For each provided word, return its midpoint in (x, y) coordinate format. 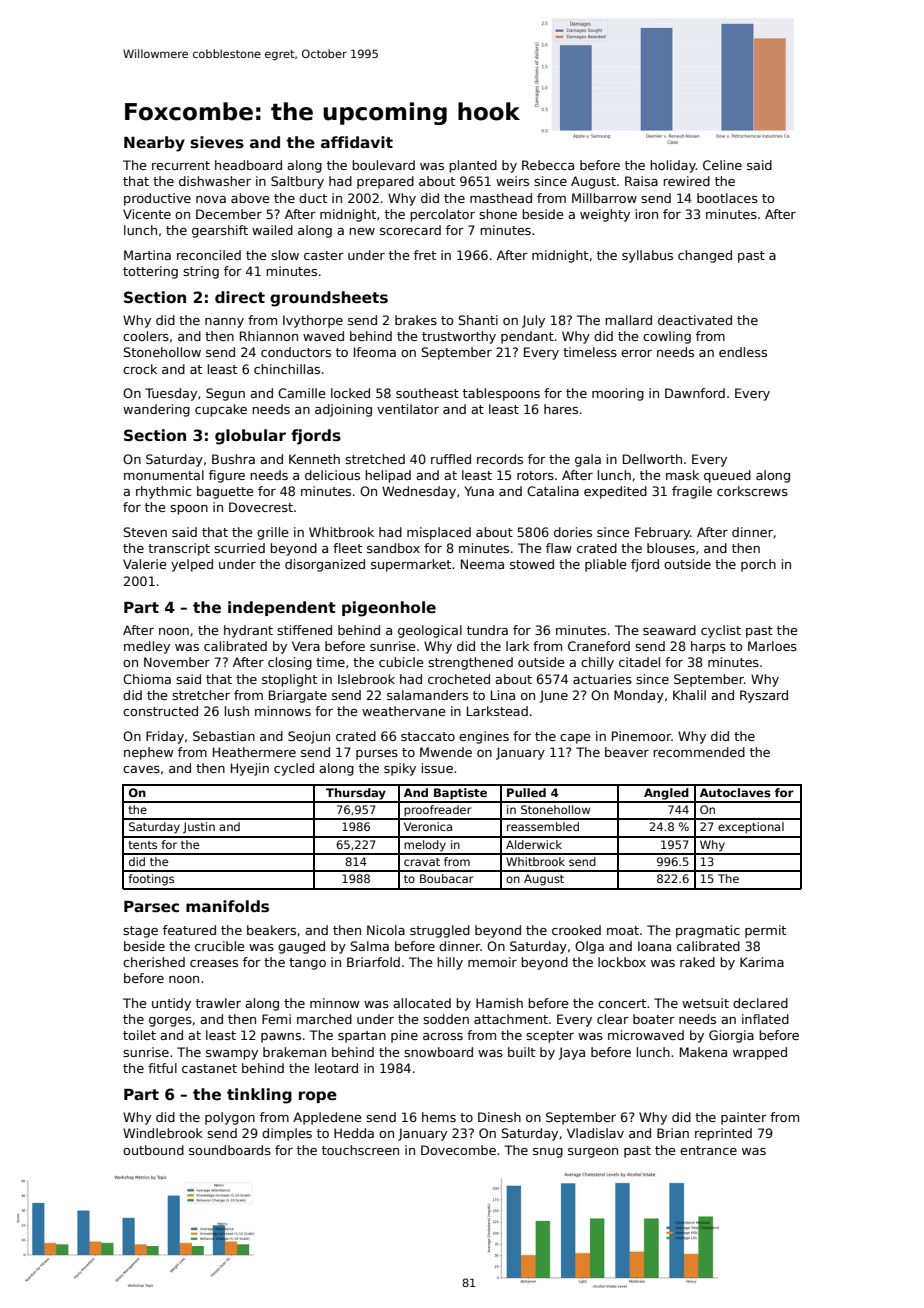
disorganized (325, 565)
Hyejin (250, 769)
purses (377, 755)
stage (140, 932)
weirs (512, 181)
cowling (667, 337)
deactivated (695, 320)
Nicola (386, 930)
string (201, 272)
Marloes (772, 646)
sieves (217, 142)
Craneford (599, 646)
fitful (162, 1068)
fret (425, 255)
